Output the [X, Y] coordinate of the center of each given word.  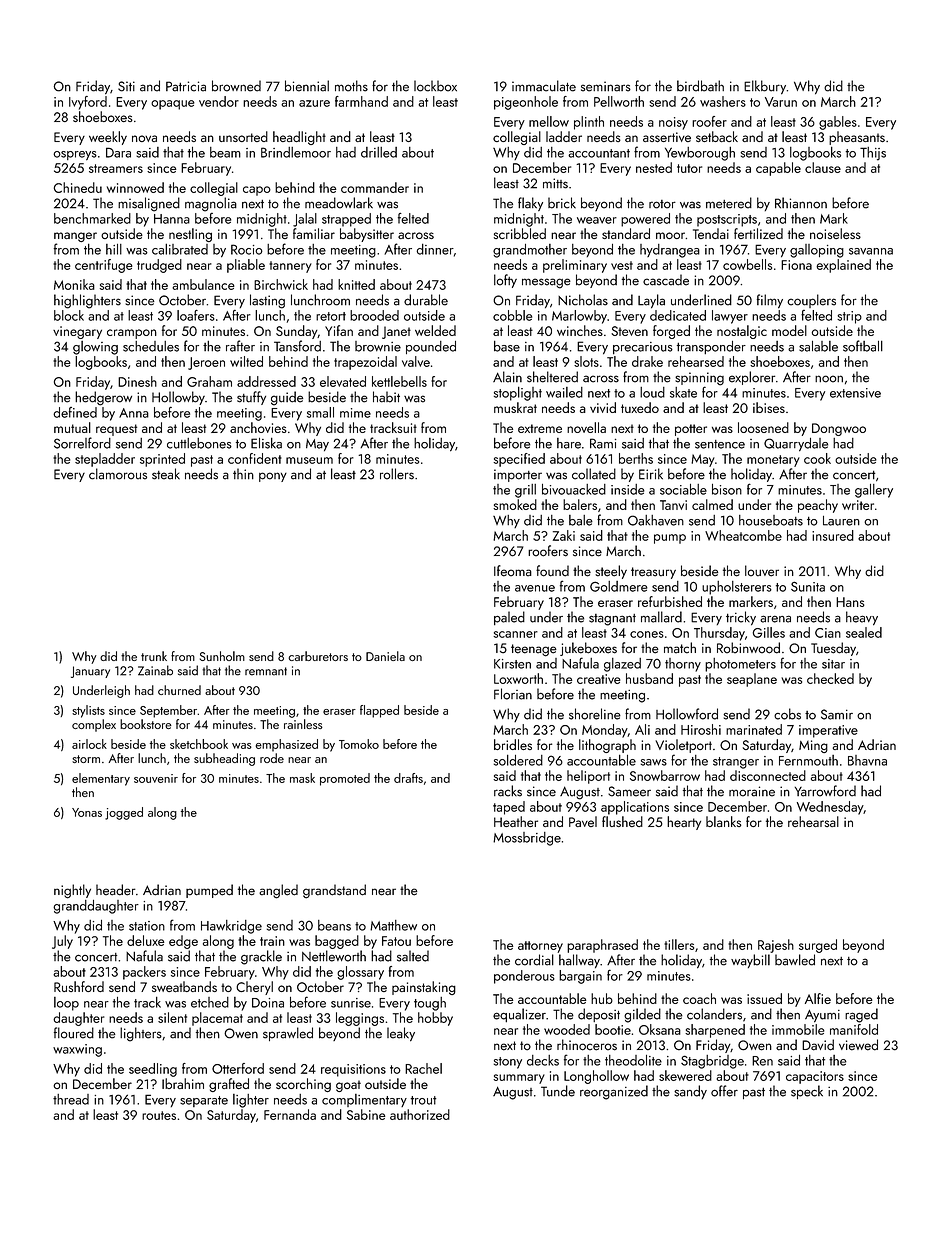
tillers [679, 944]
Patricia [186, 86]
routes [159, 1115]
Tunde [558, 1091]
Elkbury [765, 87]
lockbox [435, 86]
